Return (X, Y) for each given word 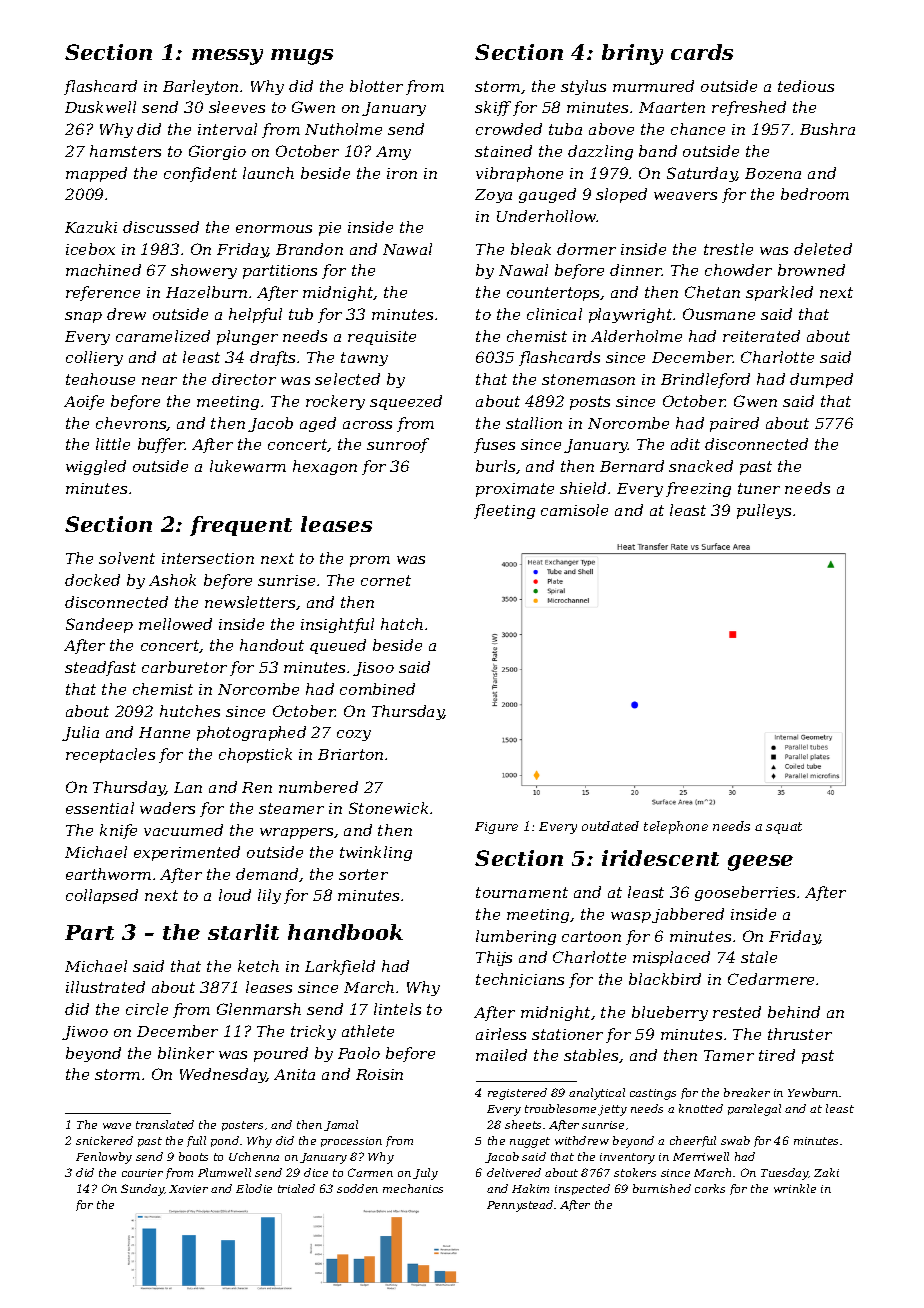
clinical (554, 314)
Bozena (773, 173)
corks (710, 1188)
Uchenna (254, 1156)
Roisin (379, 1074)
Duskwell (100, 107)
